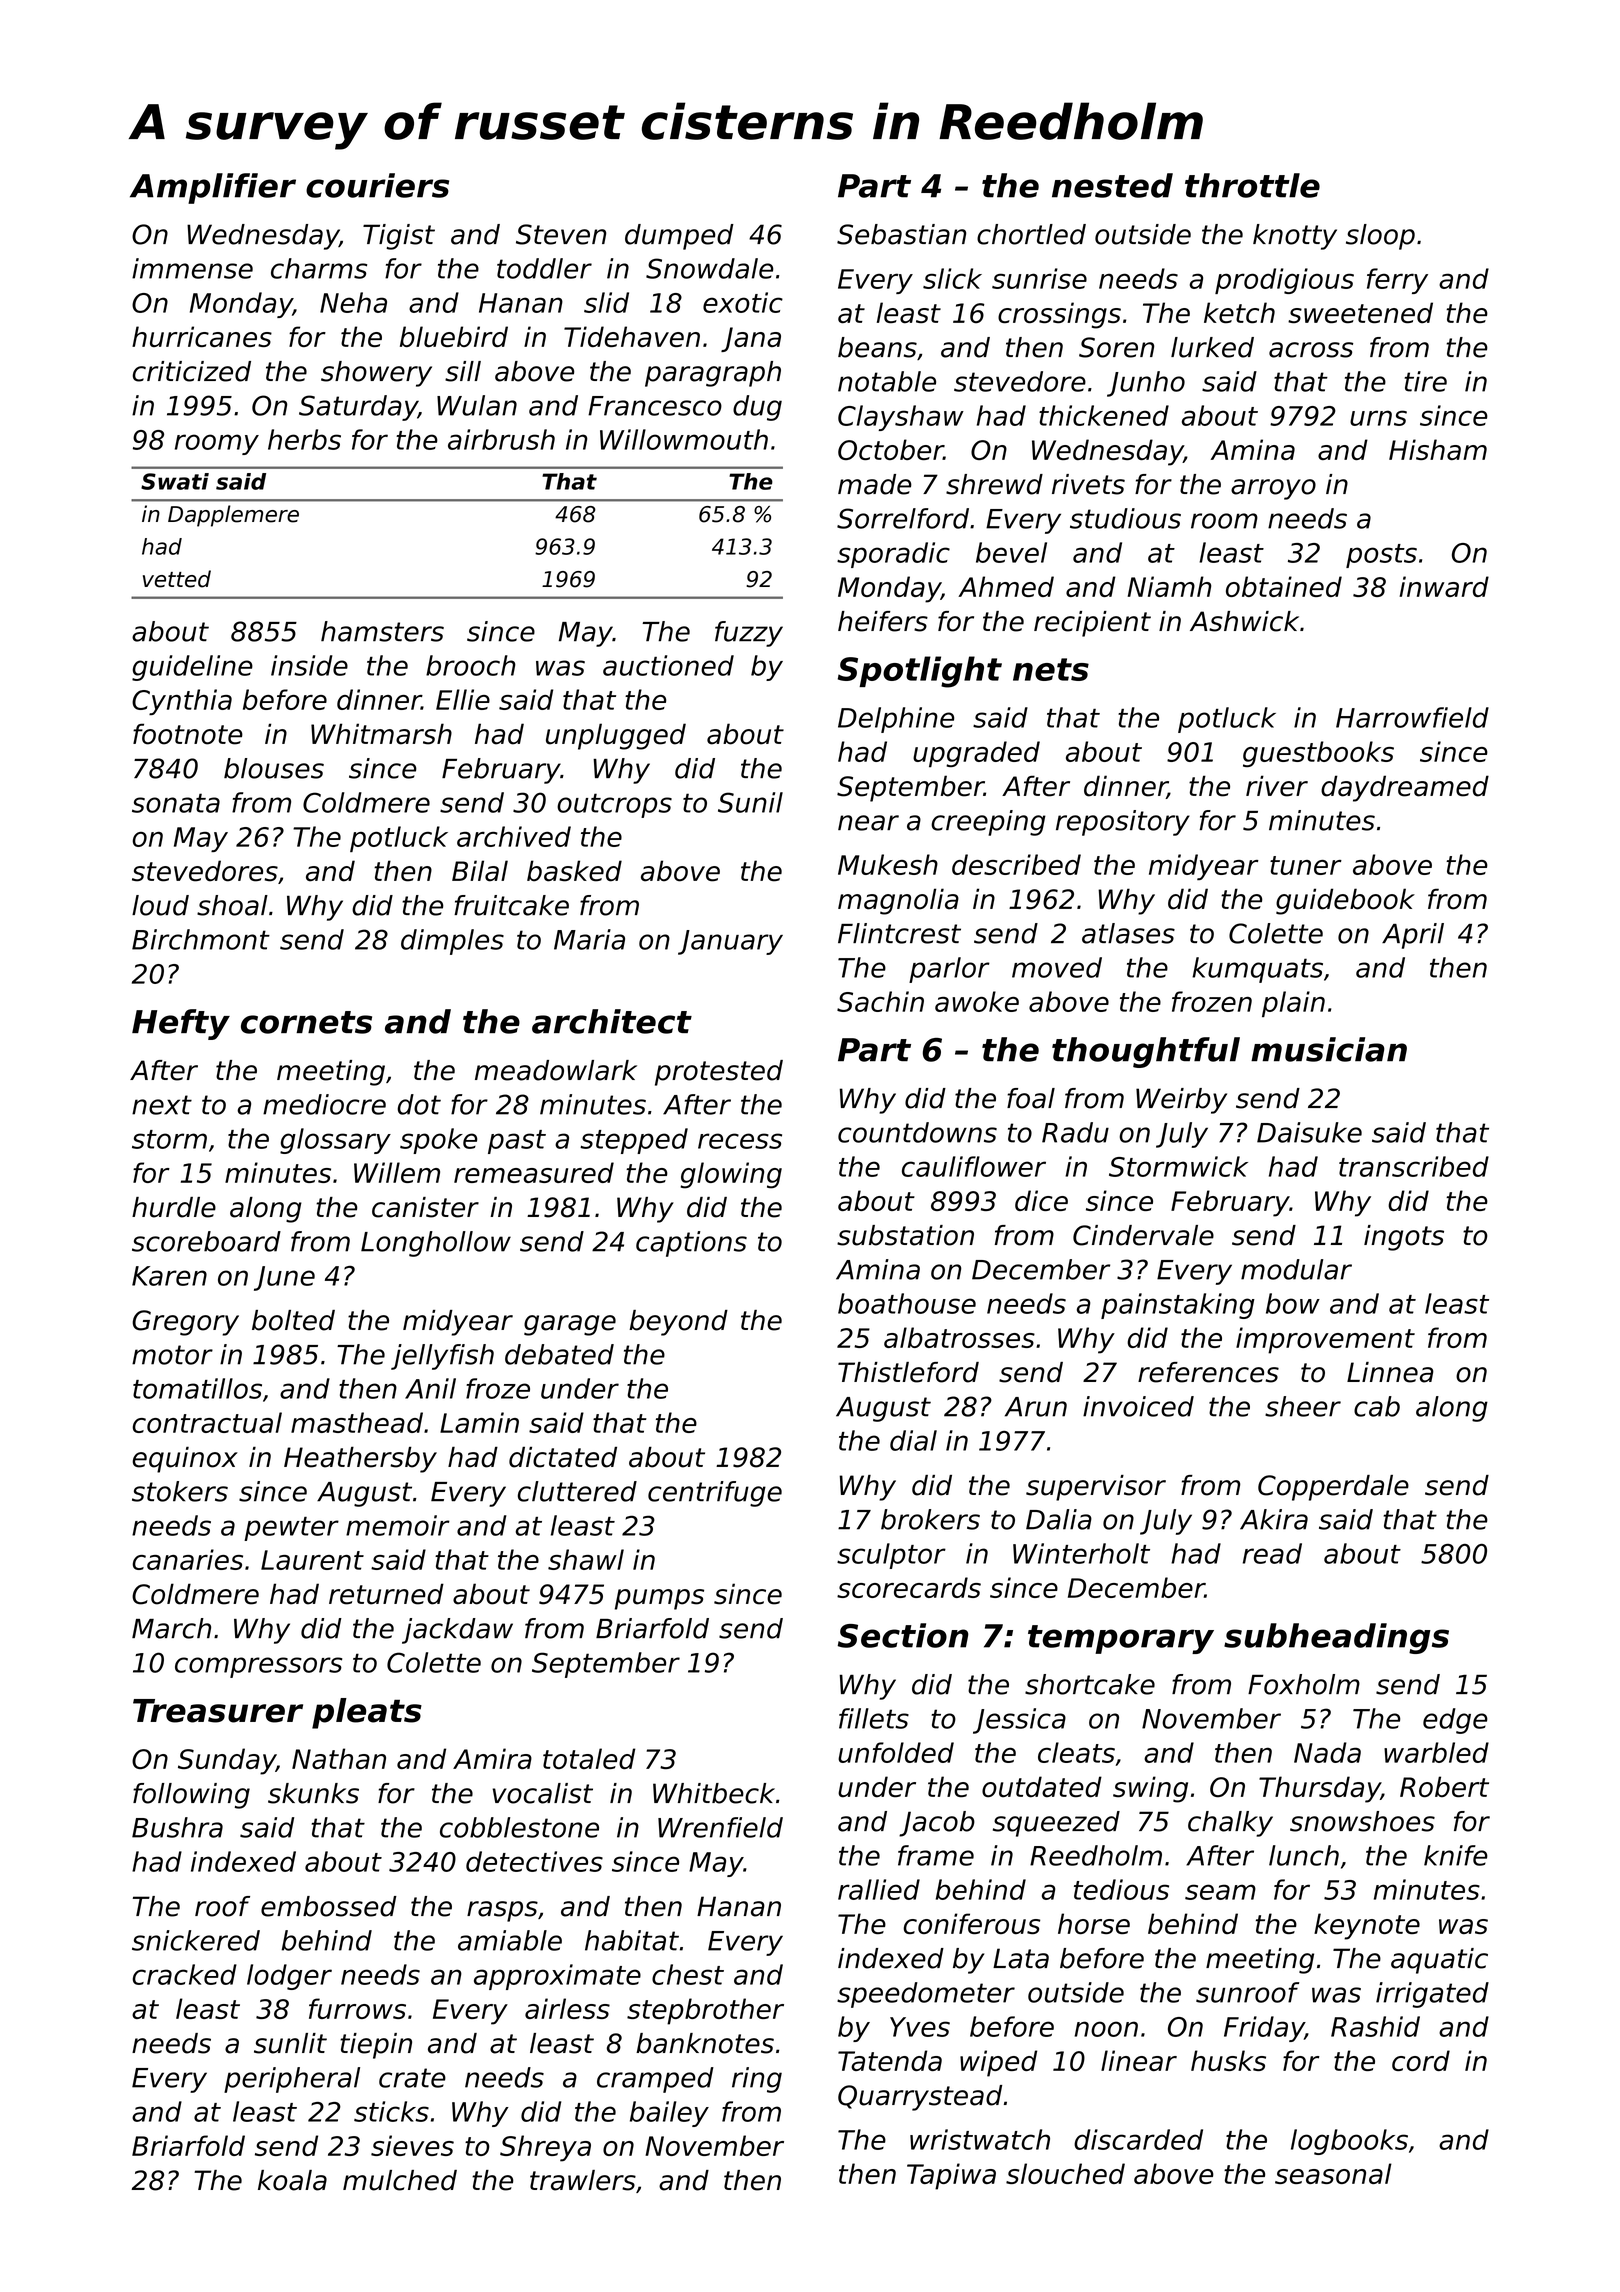 This screenshot has height=2292, width=1620. I want to click on Daisuke, so click(1309, 1132).
